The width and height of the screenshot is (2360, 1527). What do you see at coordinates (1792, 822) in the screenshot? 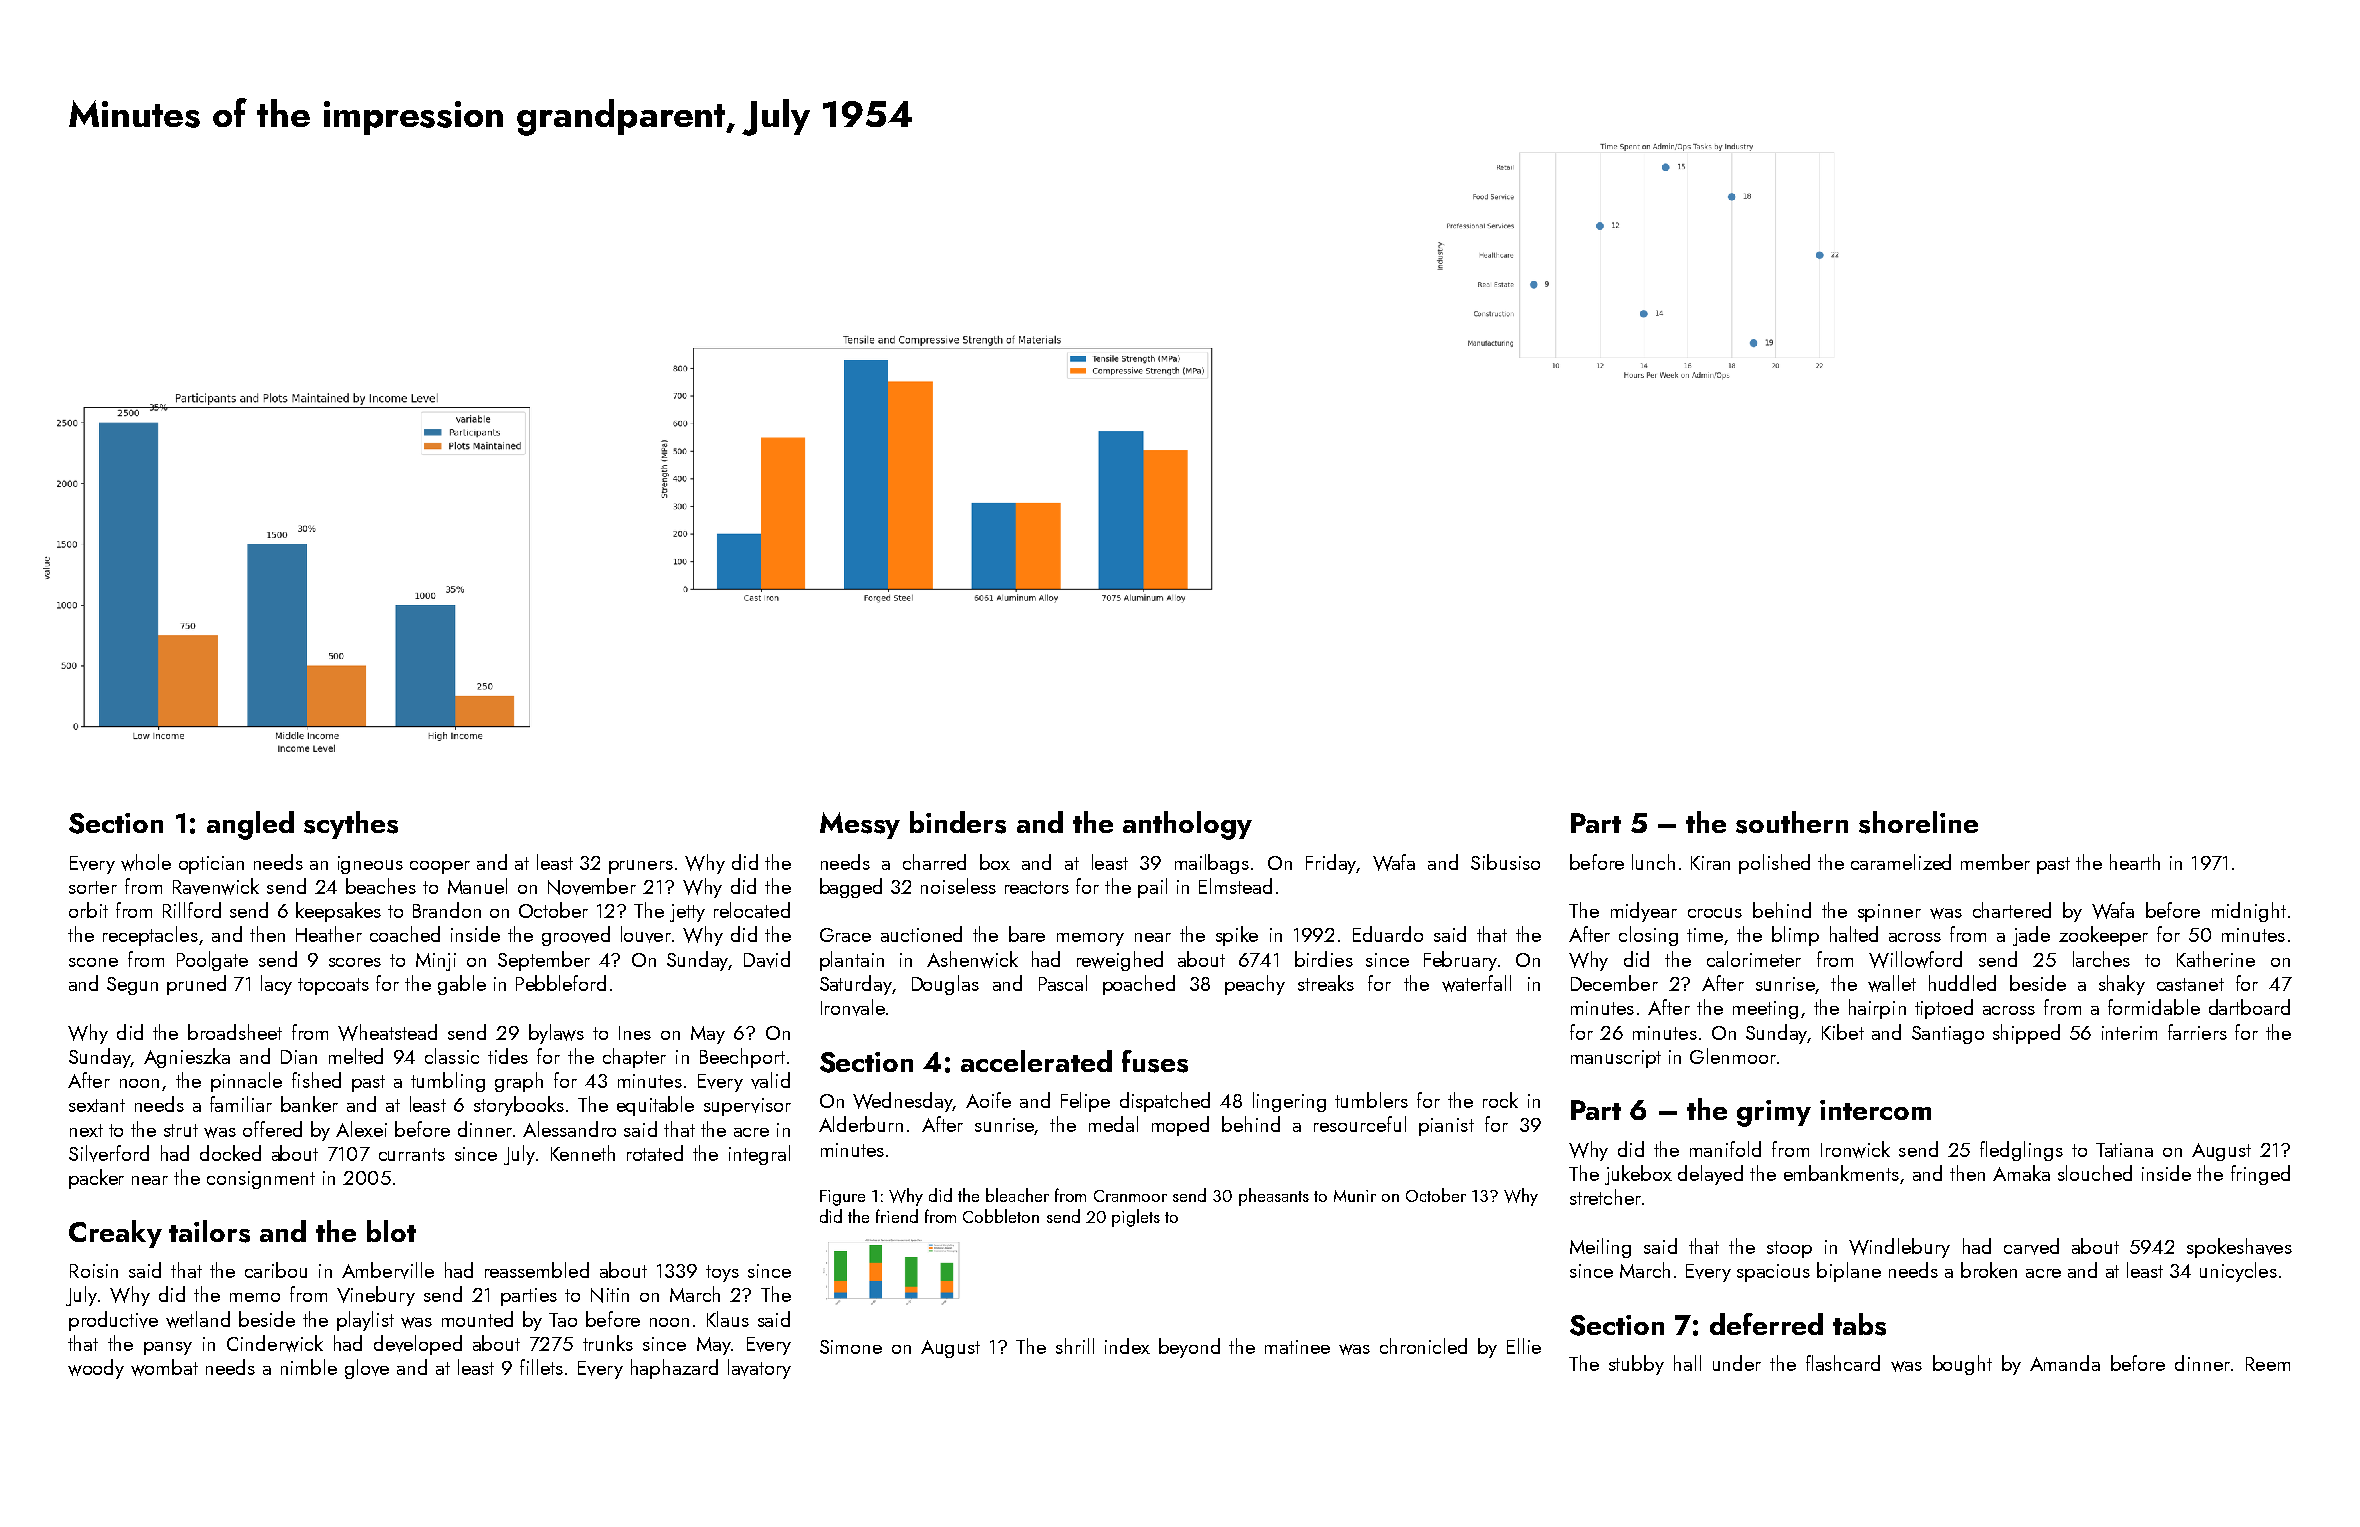
I see `southern` at bounding box center [1792, 822].
